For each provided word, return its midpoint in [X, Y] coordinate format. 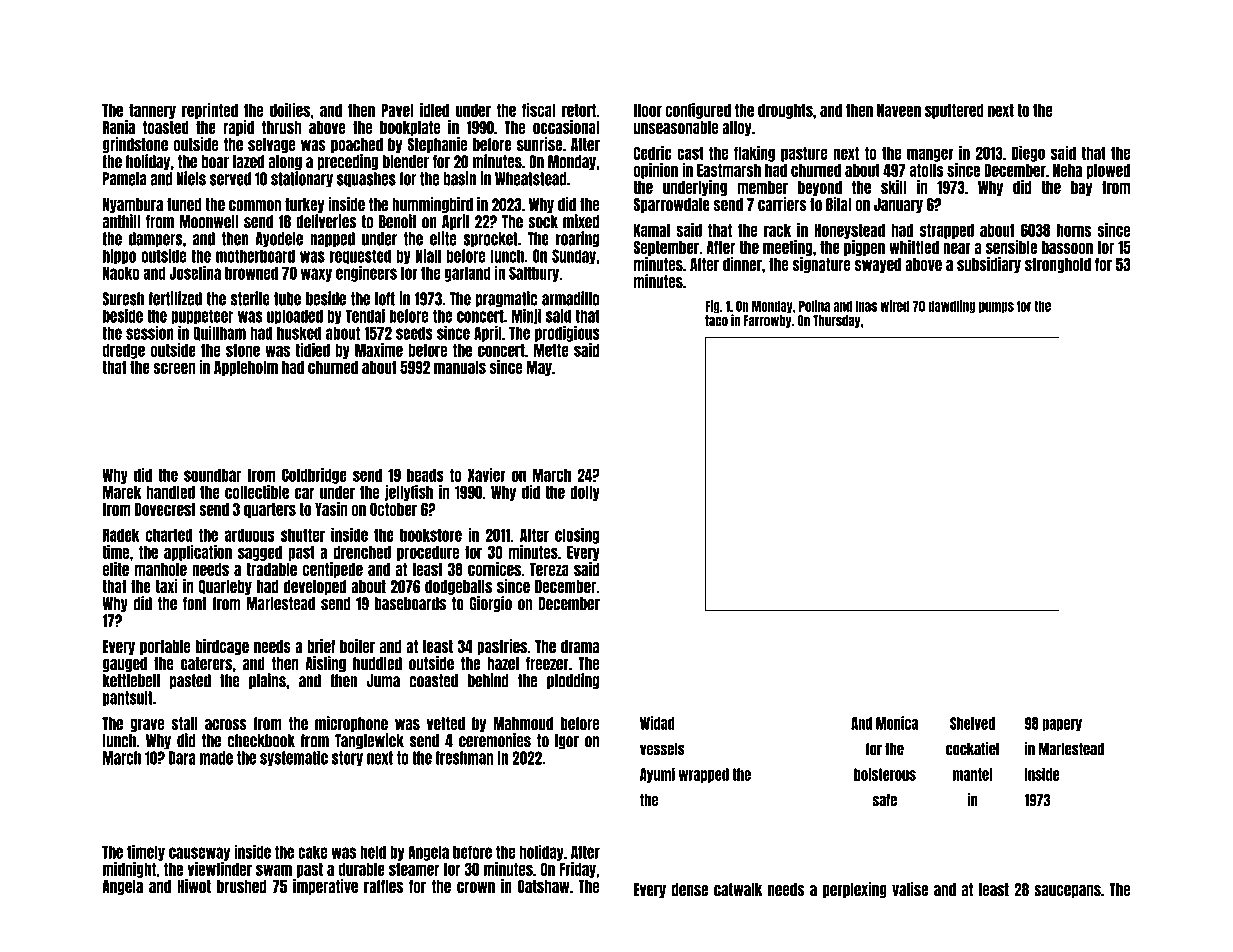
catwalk [738, 890]
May [539, 368]
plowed [1108, 171]
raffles [383, 886]
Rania [119, 127]
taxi [166, 586]
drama [580, 646]
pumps [996, 308]
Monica [897, 723]
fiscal [539, 110]
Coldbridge [314, 475]
